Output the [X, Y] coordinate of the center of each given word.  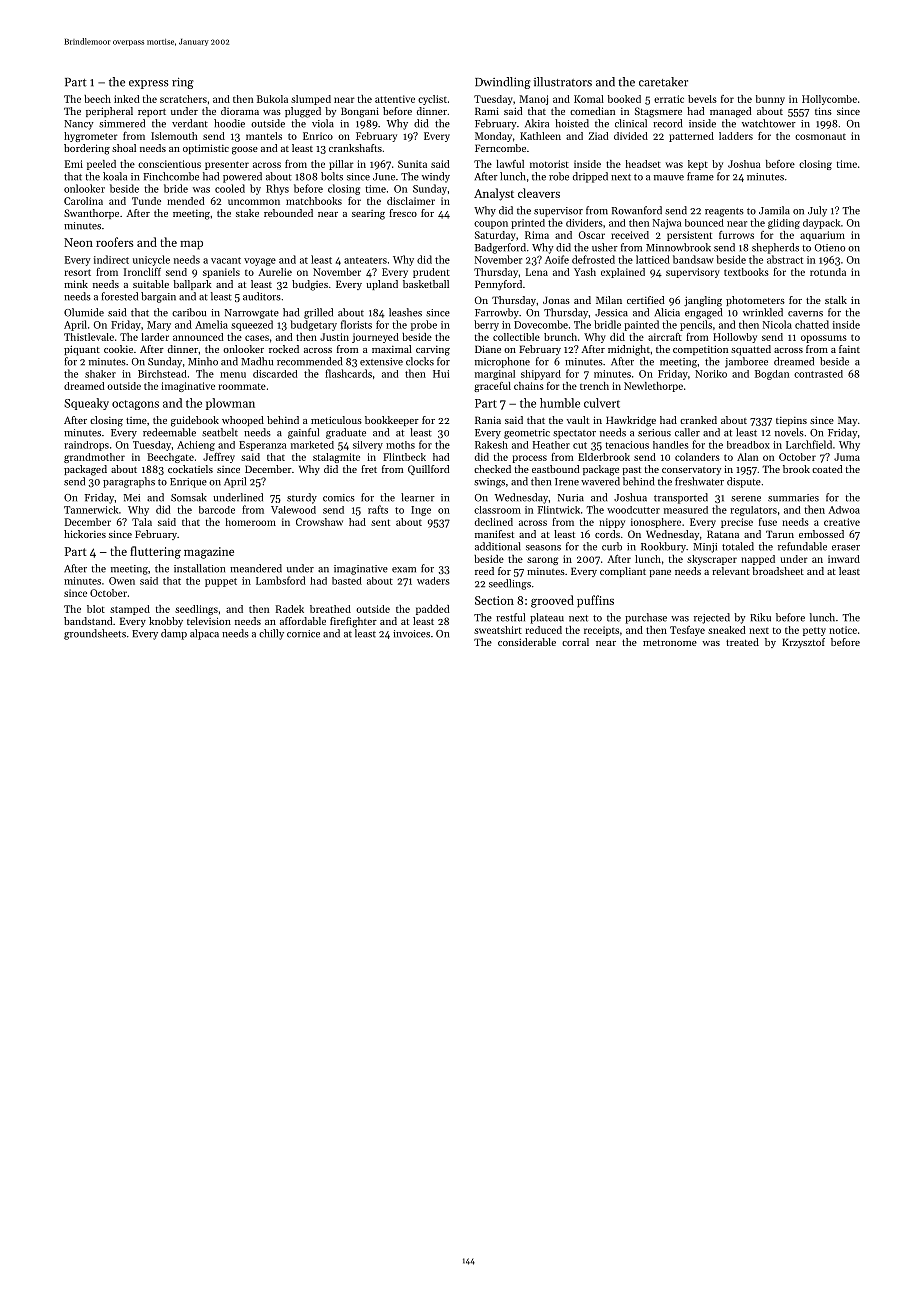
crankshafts [355, 148]
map [191, 245]
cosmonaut [820, 136]
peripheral [109, 112]
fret [369, 469]
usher [605, 247]
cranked [698, 420]
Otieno [830, 248]
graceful [492, 387]
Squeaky [86, 404]
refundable [802, 546]
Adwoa [844, 510]
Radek [290, 609]
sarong [542, 561]
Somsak [189, 497]
